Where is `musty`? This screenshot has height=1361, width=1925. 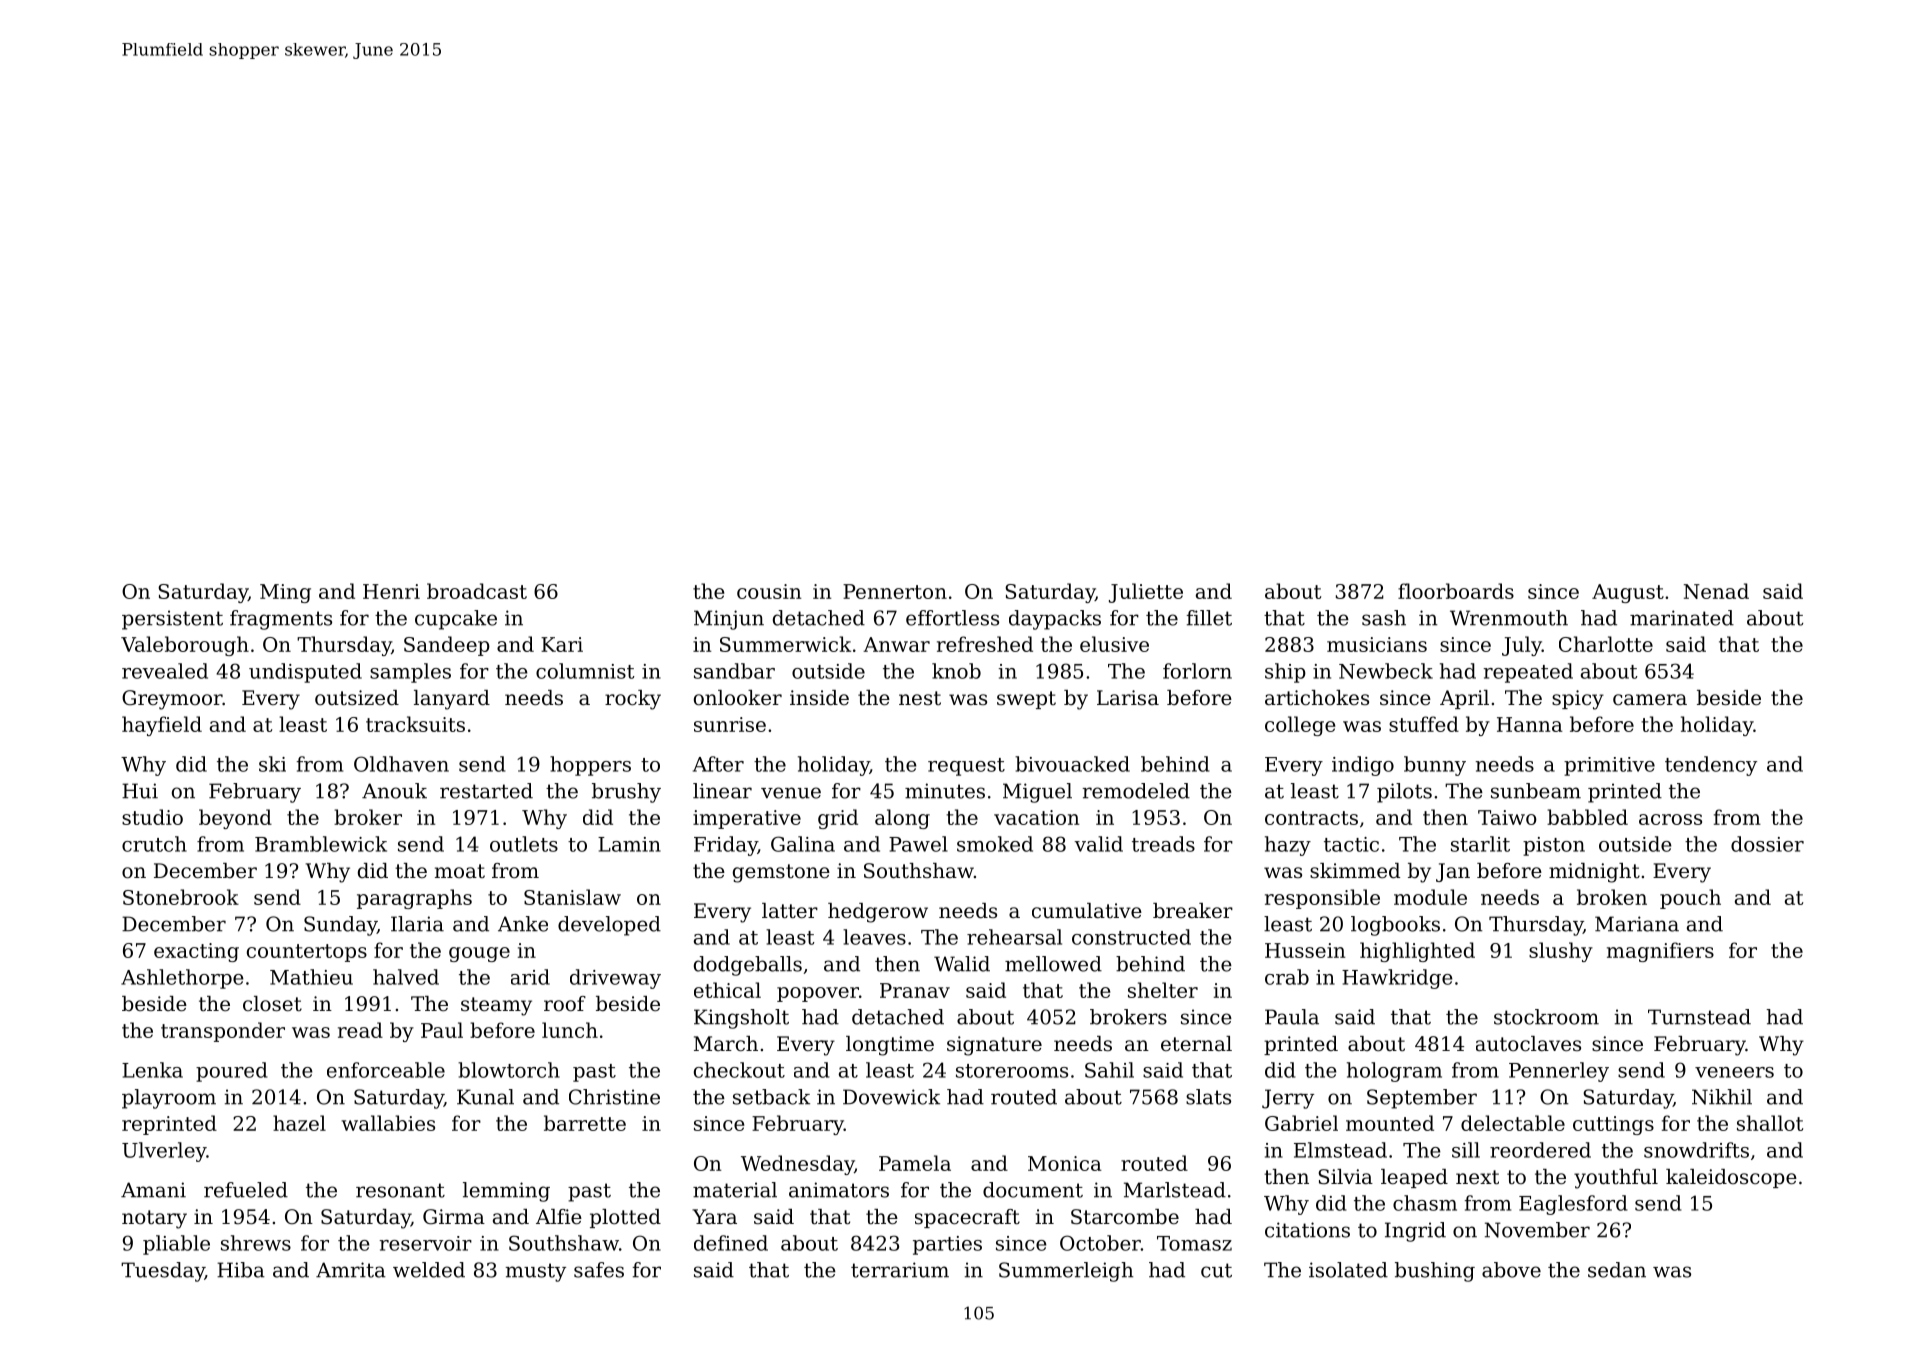 musty is located at coordinates (535, 1272).
